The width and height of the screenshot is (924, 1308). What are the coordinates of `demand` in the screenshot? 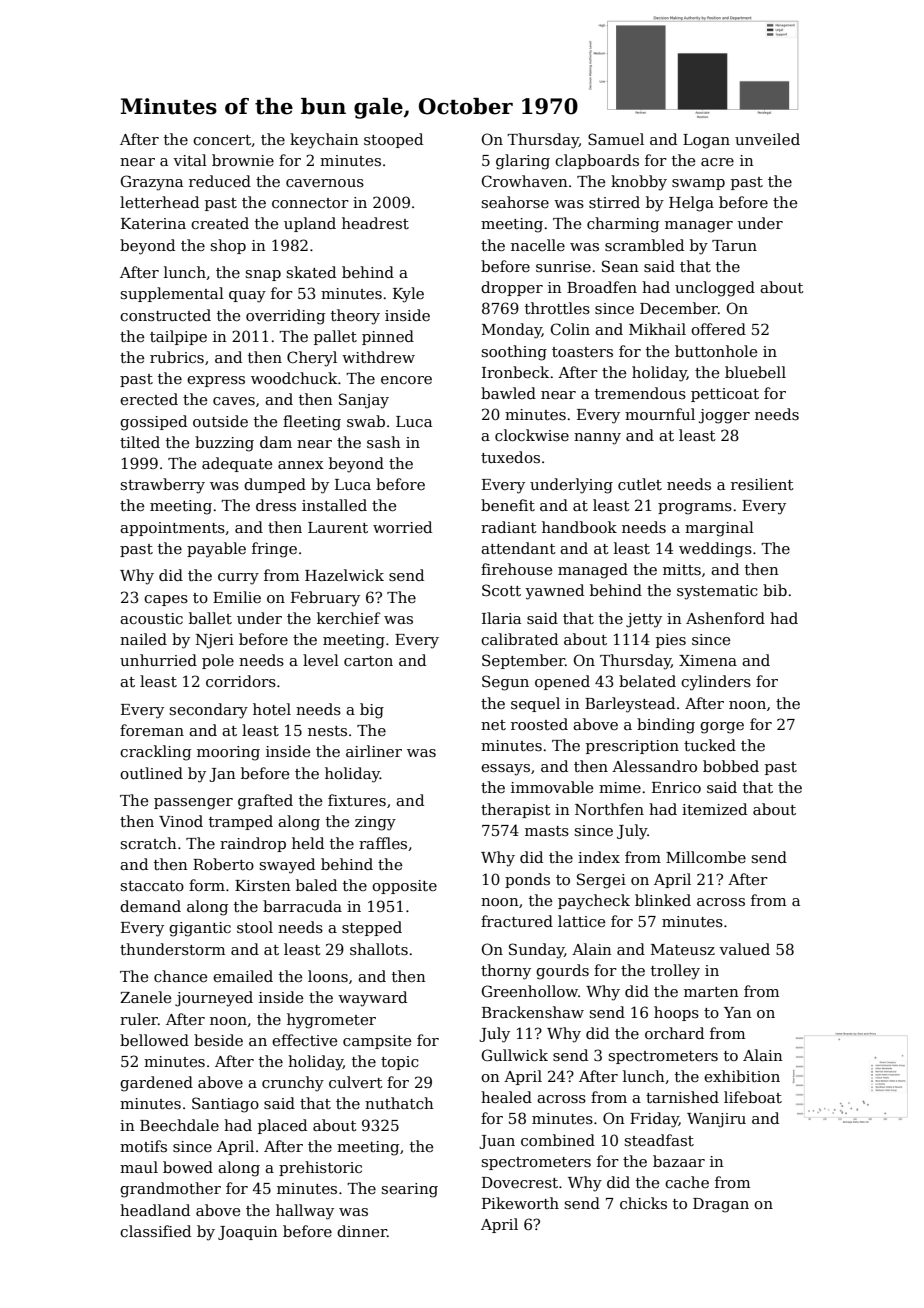 It's located at (150, 906).
